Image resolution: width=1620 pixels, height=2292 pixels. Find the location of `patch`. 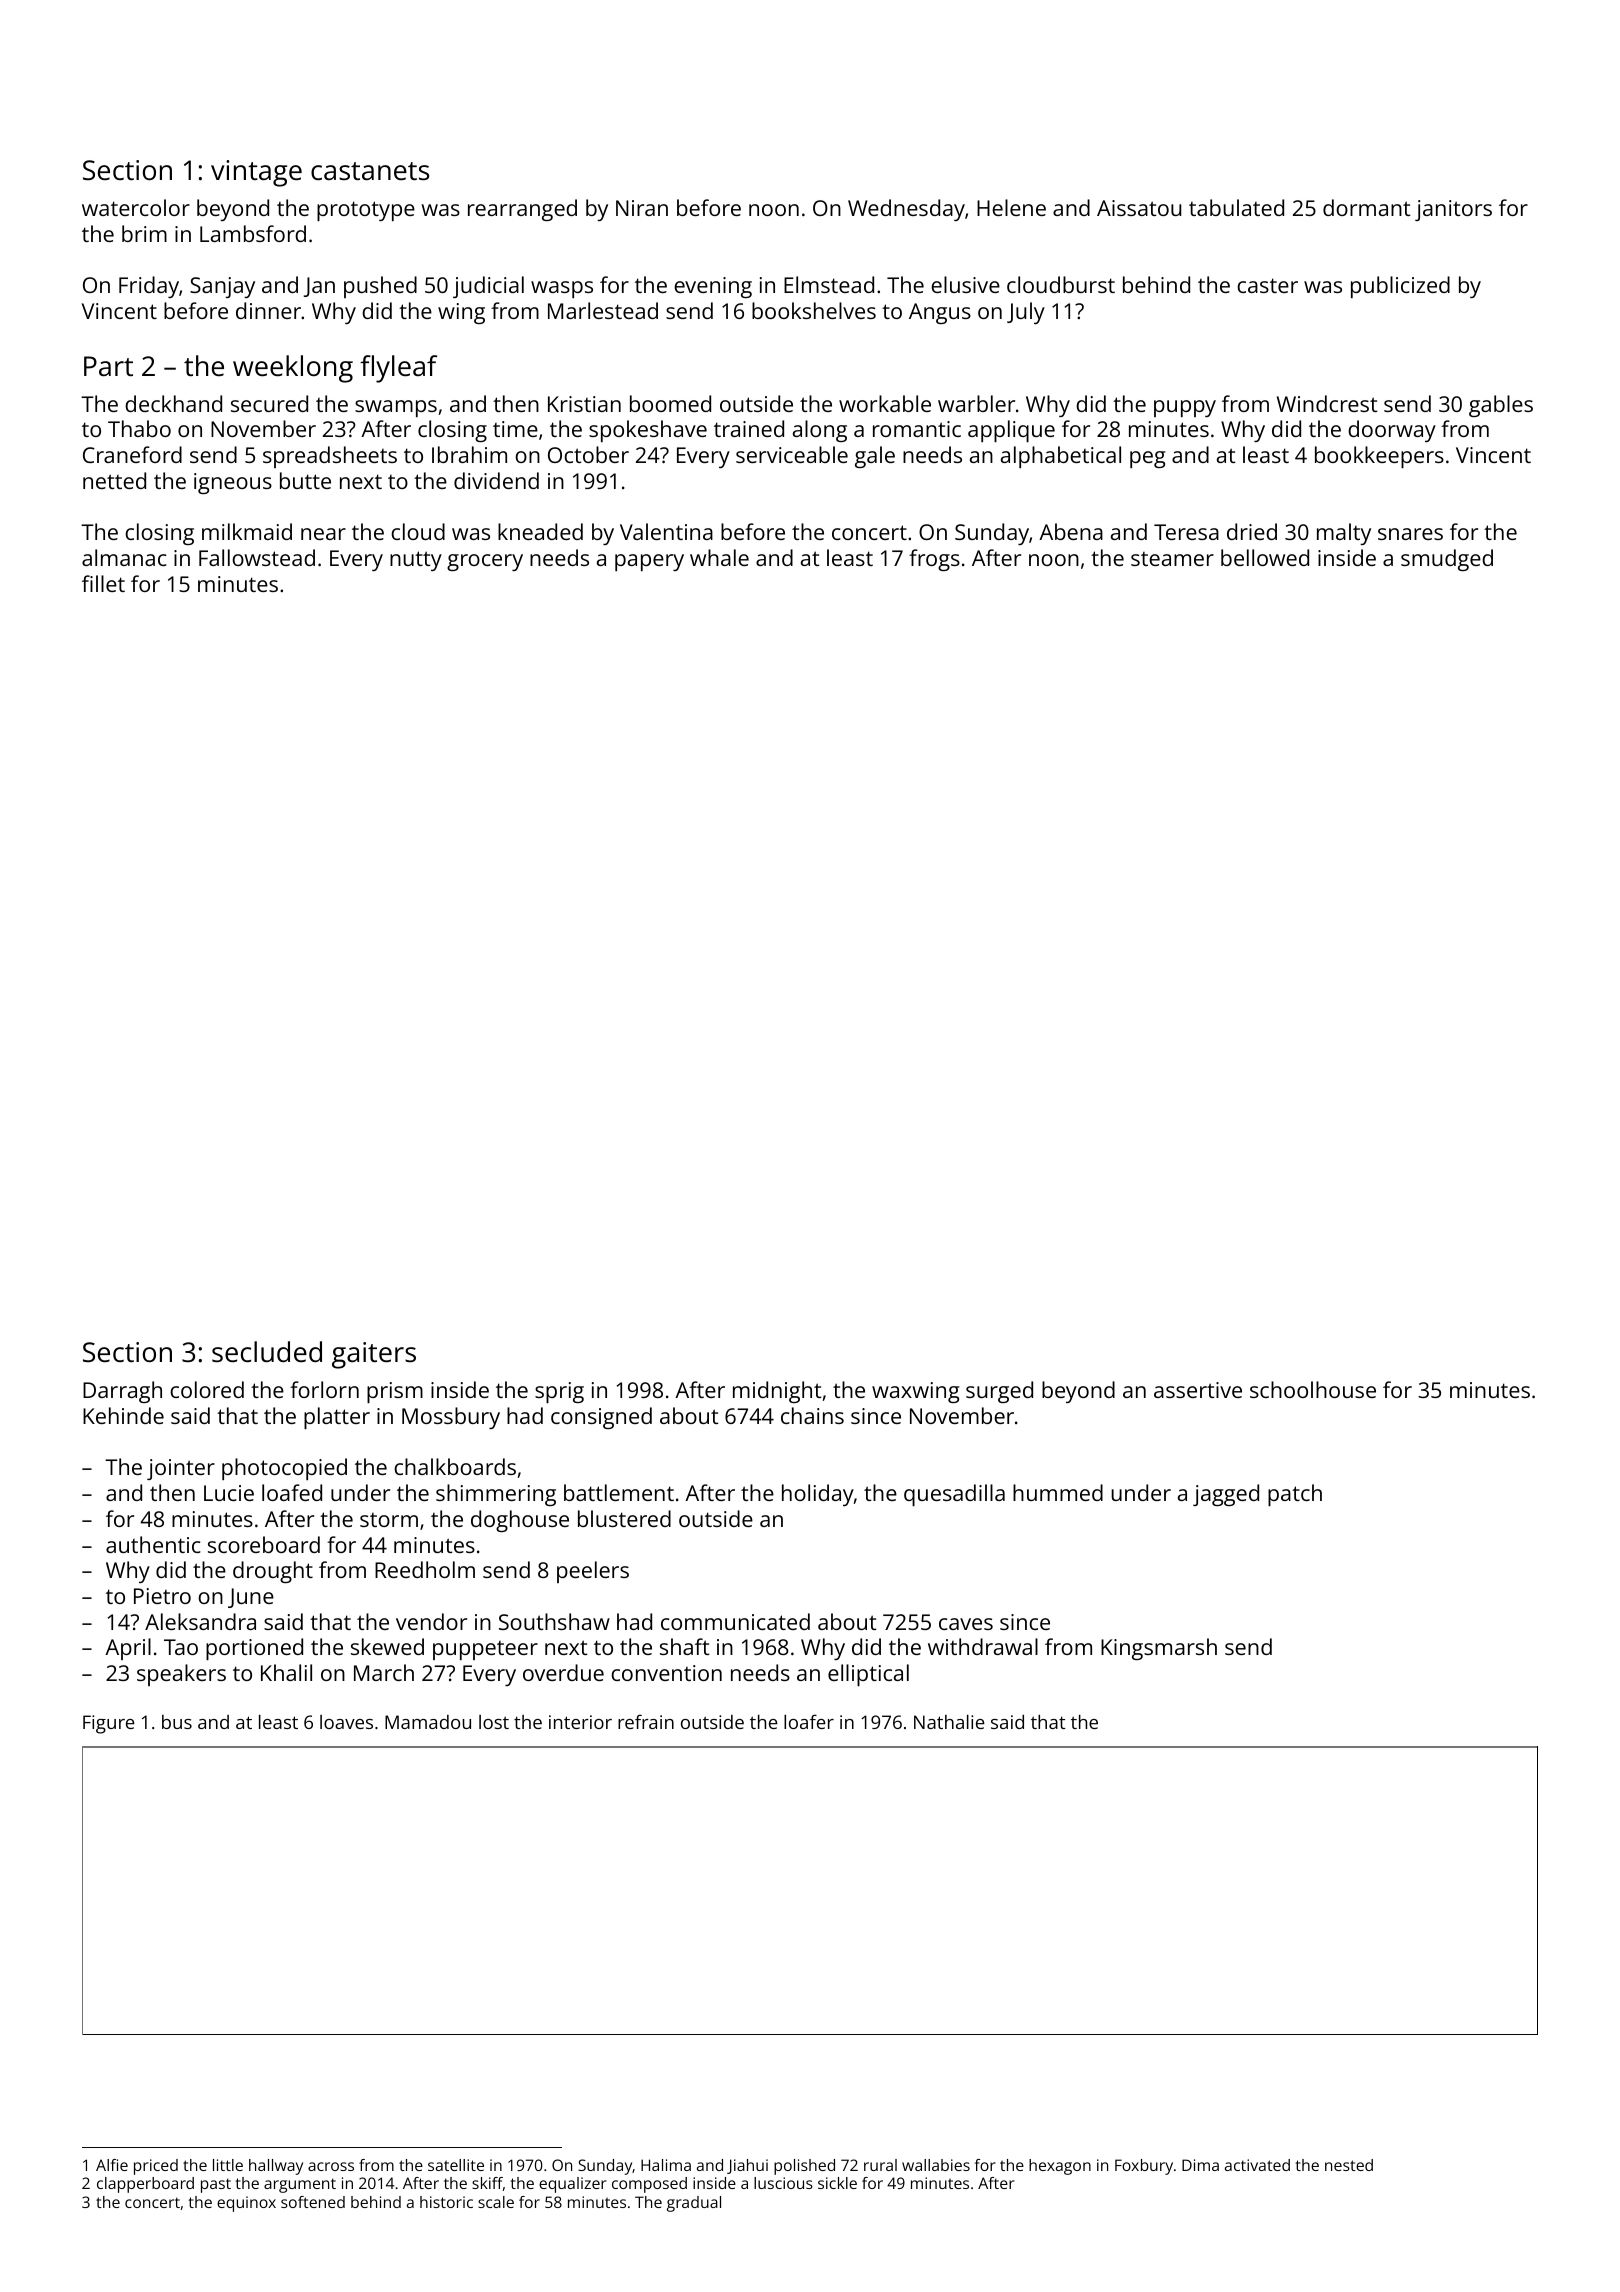

patch is located at coordinates (1295, 1495).
